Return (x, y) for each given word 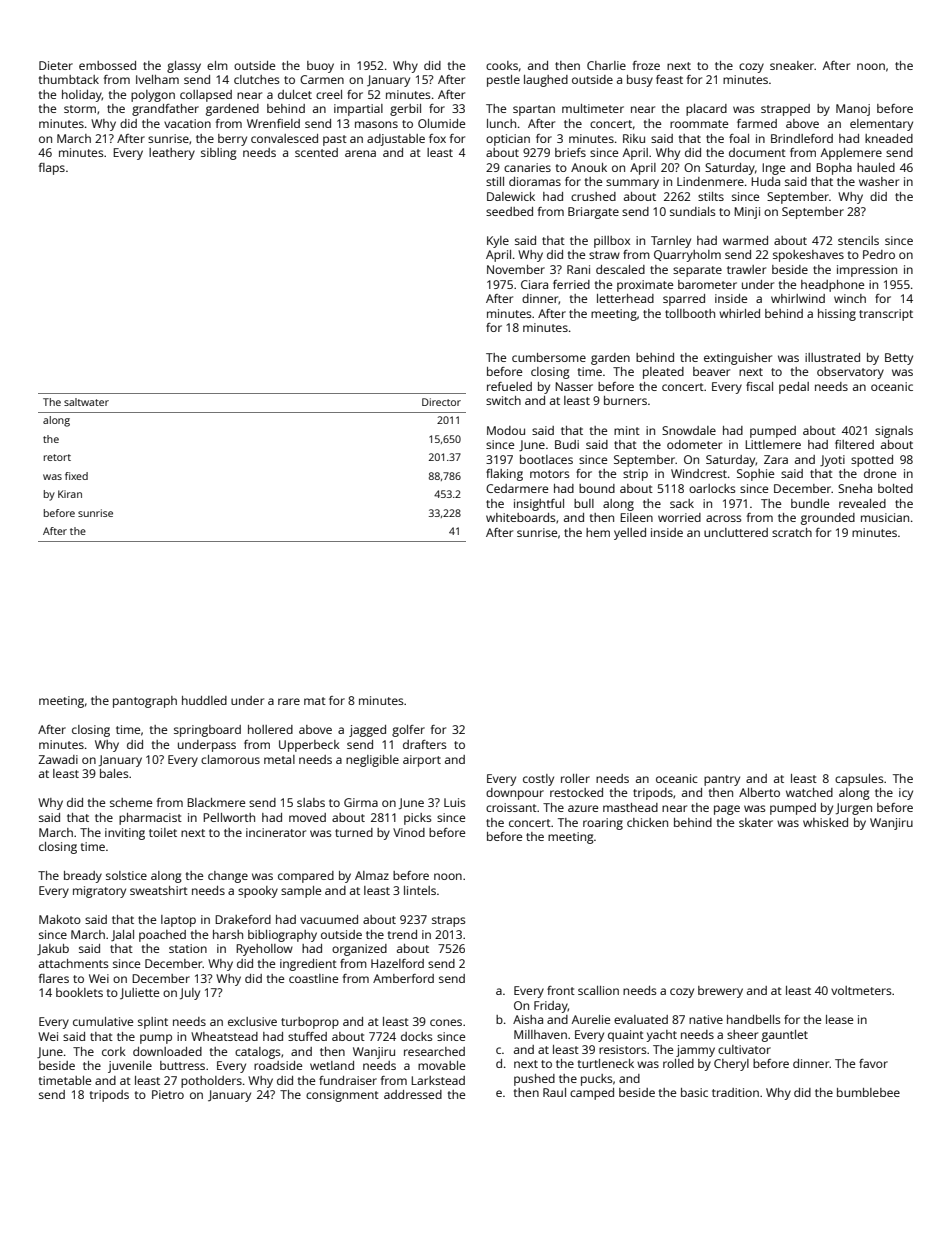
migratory (99, 892)
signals (894, 432)
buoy (320, 67)
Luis (455, 802)
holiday (82, 96)
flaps (52, 169)
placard (706, 110)
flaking (504, 475)
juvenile (130, 1067)
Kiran (70, 494)
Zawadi (58, 759)
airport (422, 761)
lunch (501, 123)
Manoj (853, 110)
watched (809, 792)
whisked (825, 822)
